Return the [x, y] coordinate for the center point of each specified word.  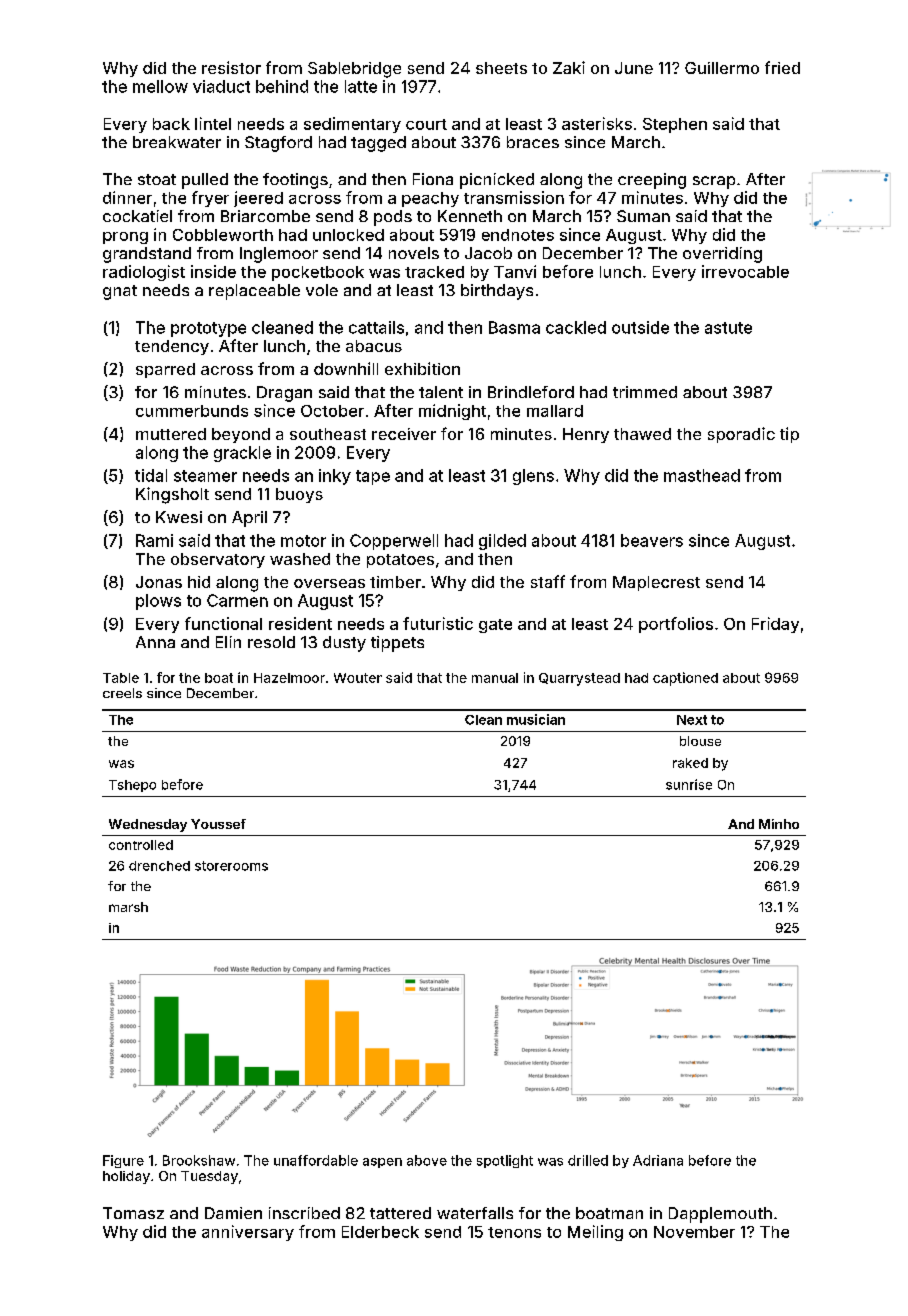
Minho [779, 824]
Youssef [218, 824]
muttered [171, 434]
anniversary [248, 1233]
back [171, 124]
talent [441, 392]
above [427, 1160]
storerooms [231, 866]
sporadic [741, 435]
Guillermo [722, 68]
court [426, 124]
